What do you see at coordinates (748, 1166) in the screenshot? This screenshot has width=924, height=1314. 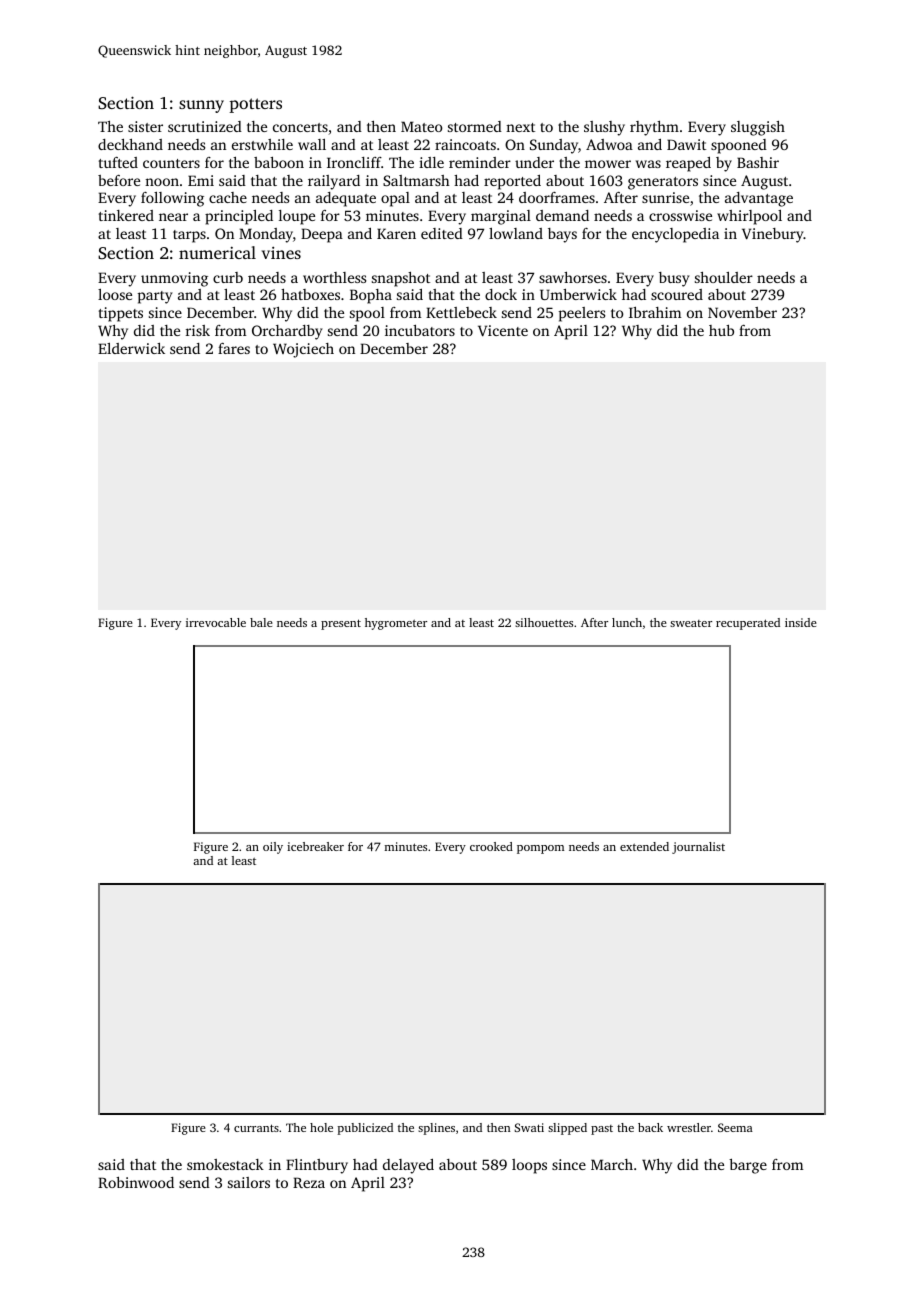 I see `barge` at bounding box center [748, 1166].
